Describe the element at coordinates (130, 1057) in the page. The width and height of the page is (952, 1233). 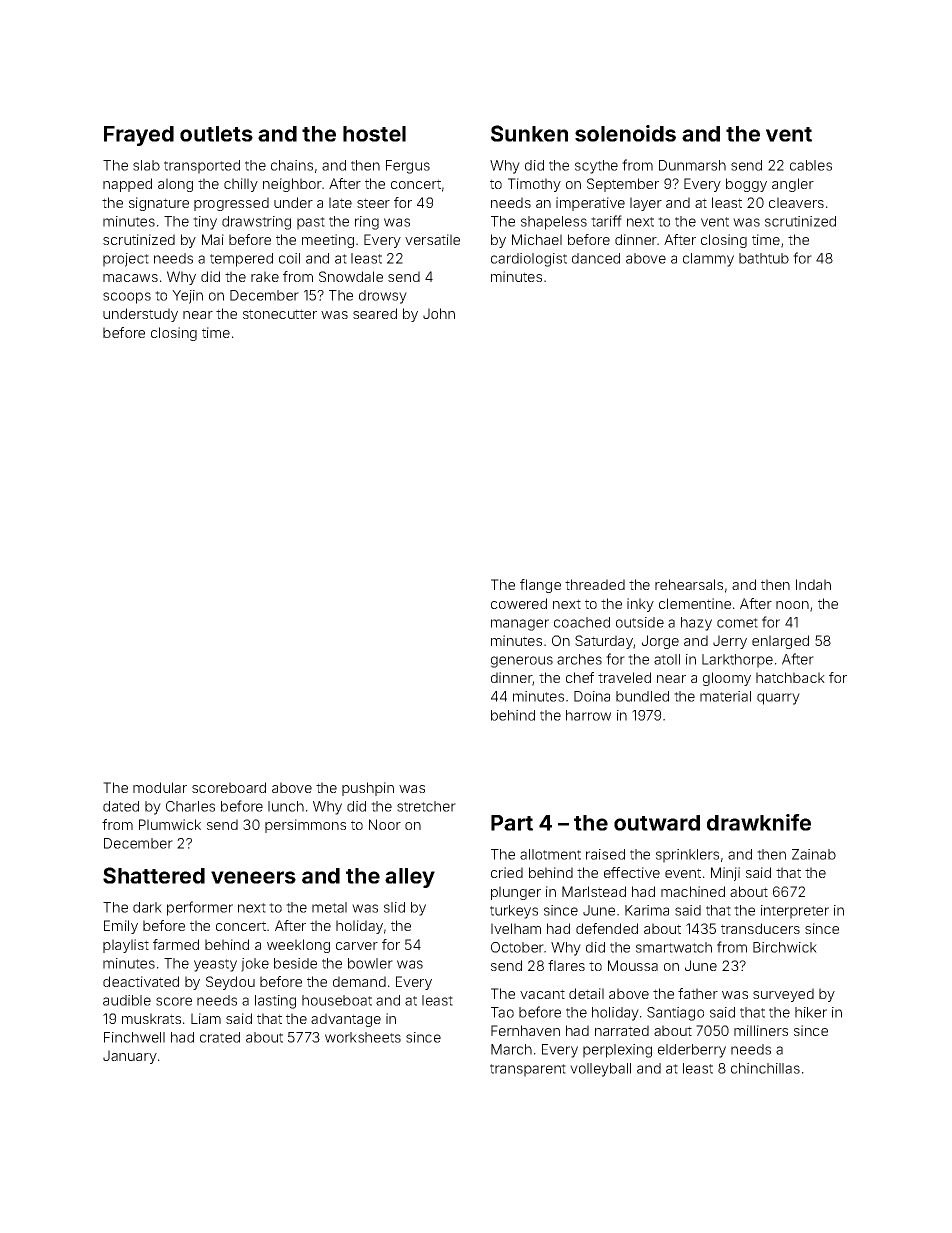
I see `January` at that location.
